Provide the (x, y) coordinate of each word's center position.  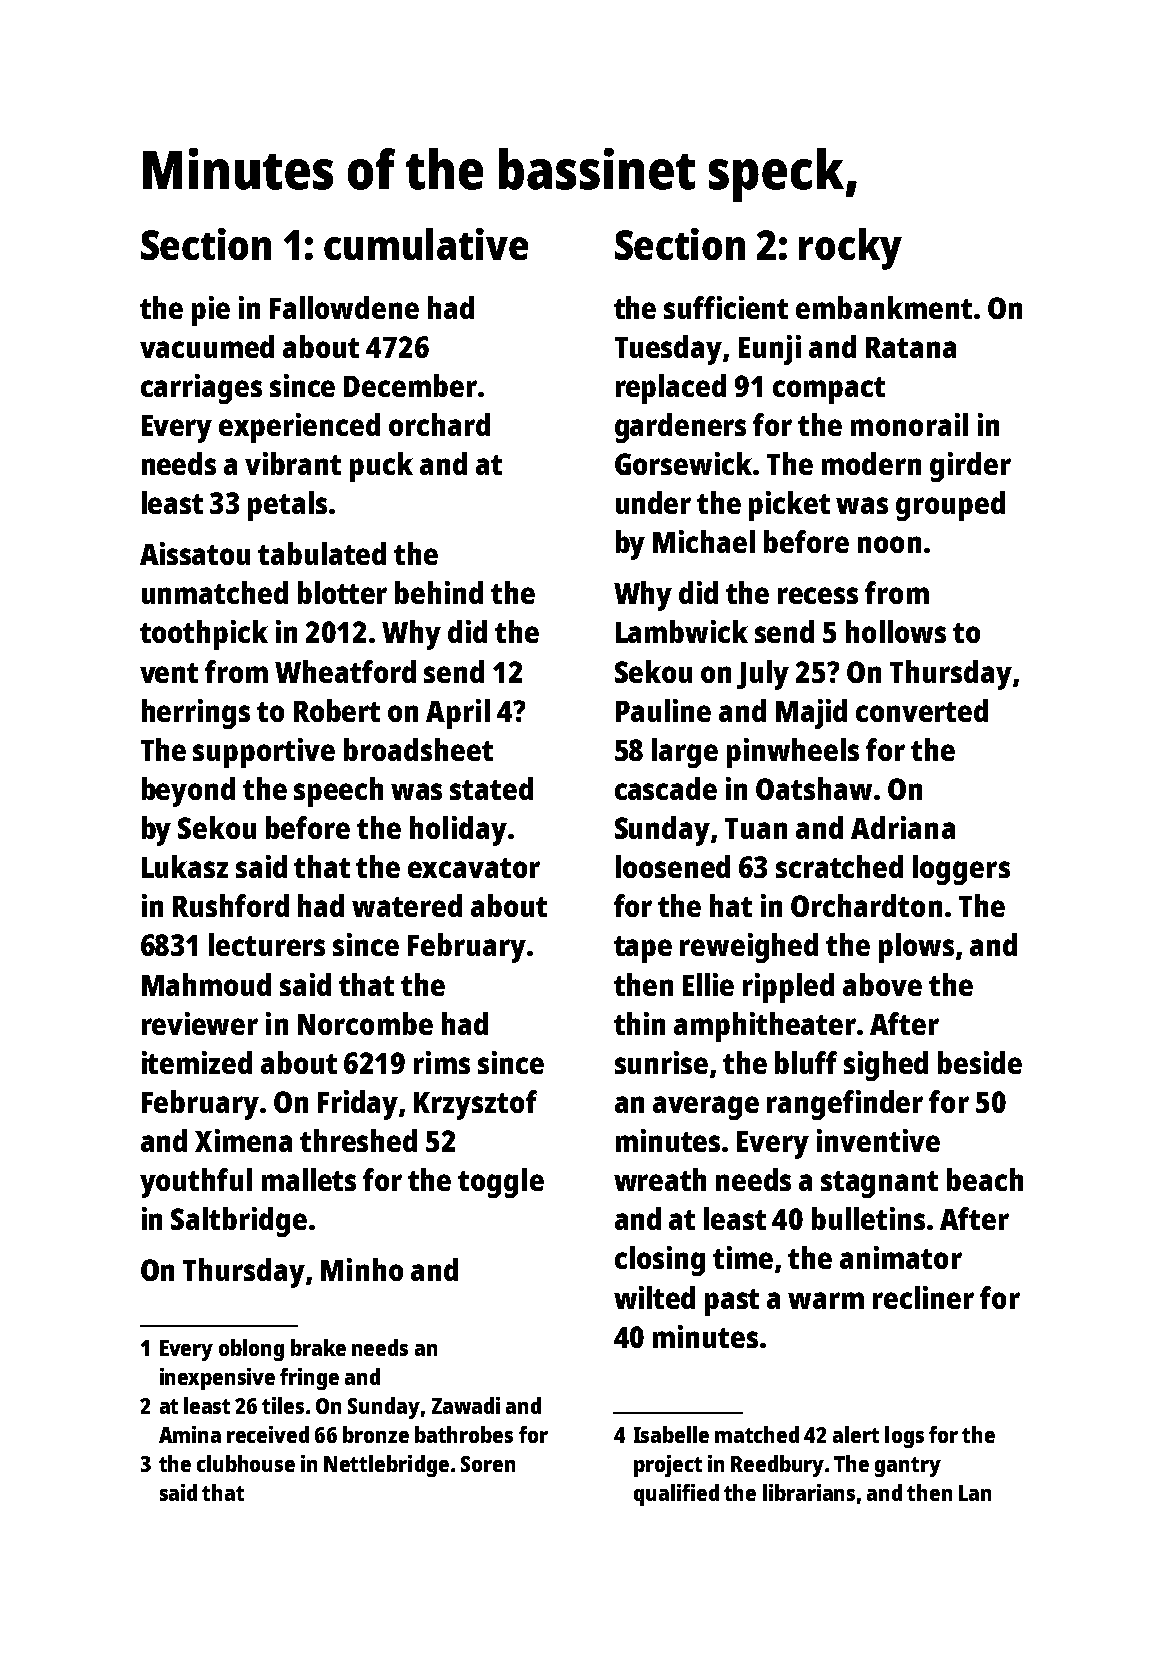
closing (660, 1261)
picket (789, 506)
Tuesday (668, 350)
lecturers (267, 944)
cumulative (426, 244)
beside (980, 1062)
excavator (474, 868)
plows (916, 948)
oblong (251, 1350)
